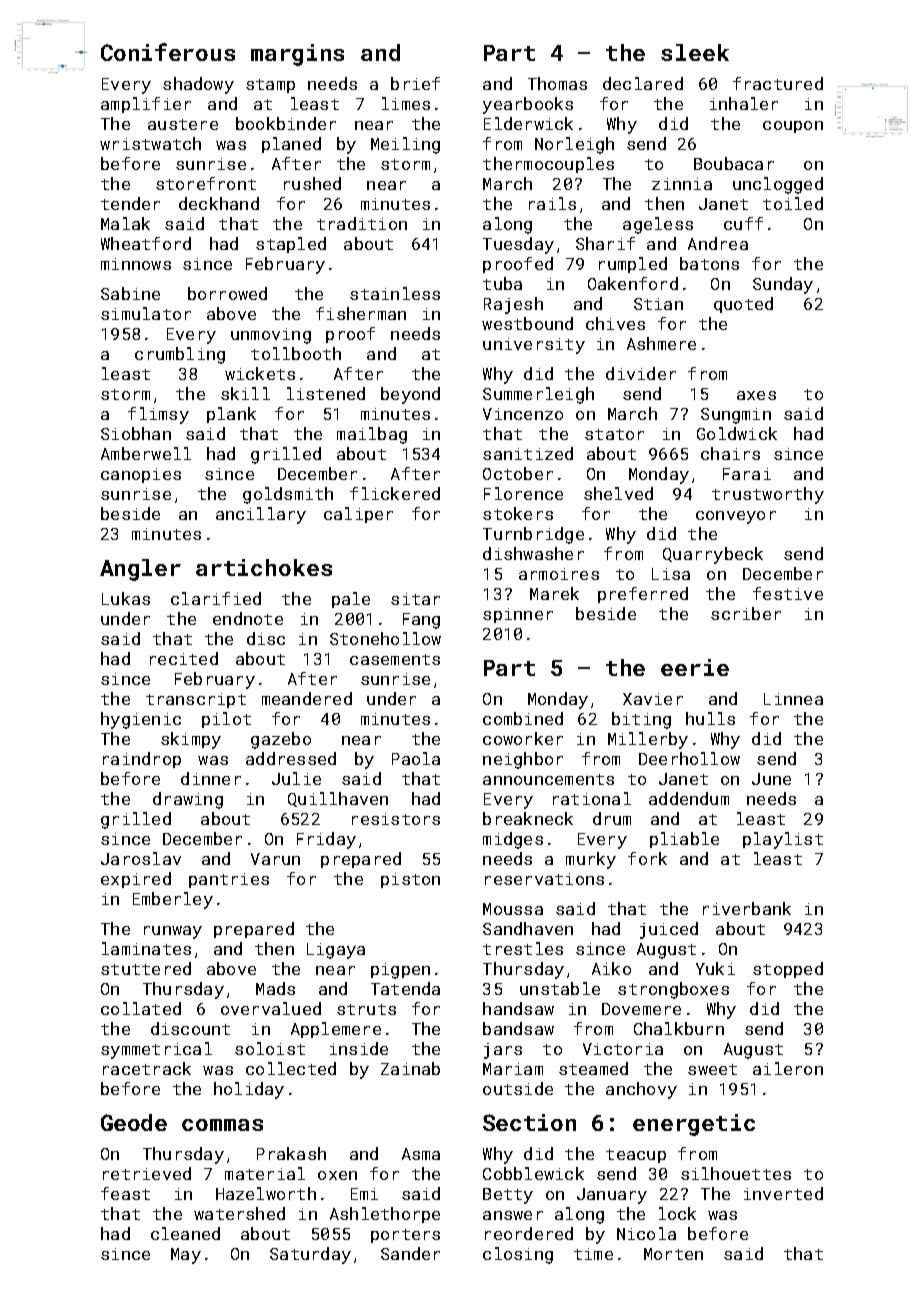 This screenshot has width=924, height=1308. I want to click on dishwasher, so click(533, 553).
